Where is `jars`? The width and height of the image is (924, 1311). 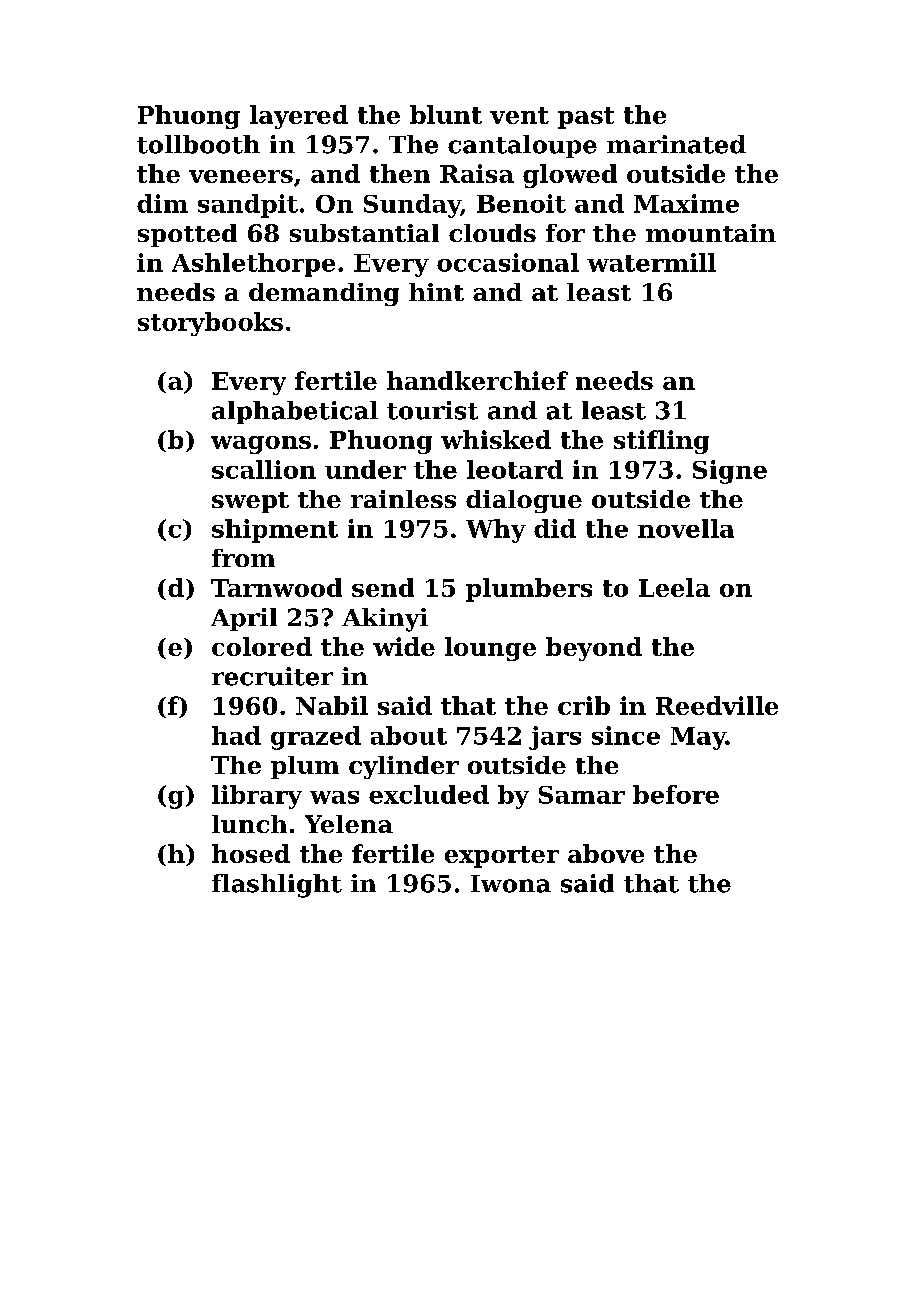 jars is located at coordinates (555, 738).
